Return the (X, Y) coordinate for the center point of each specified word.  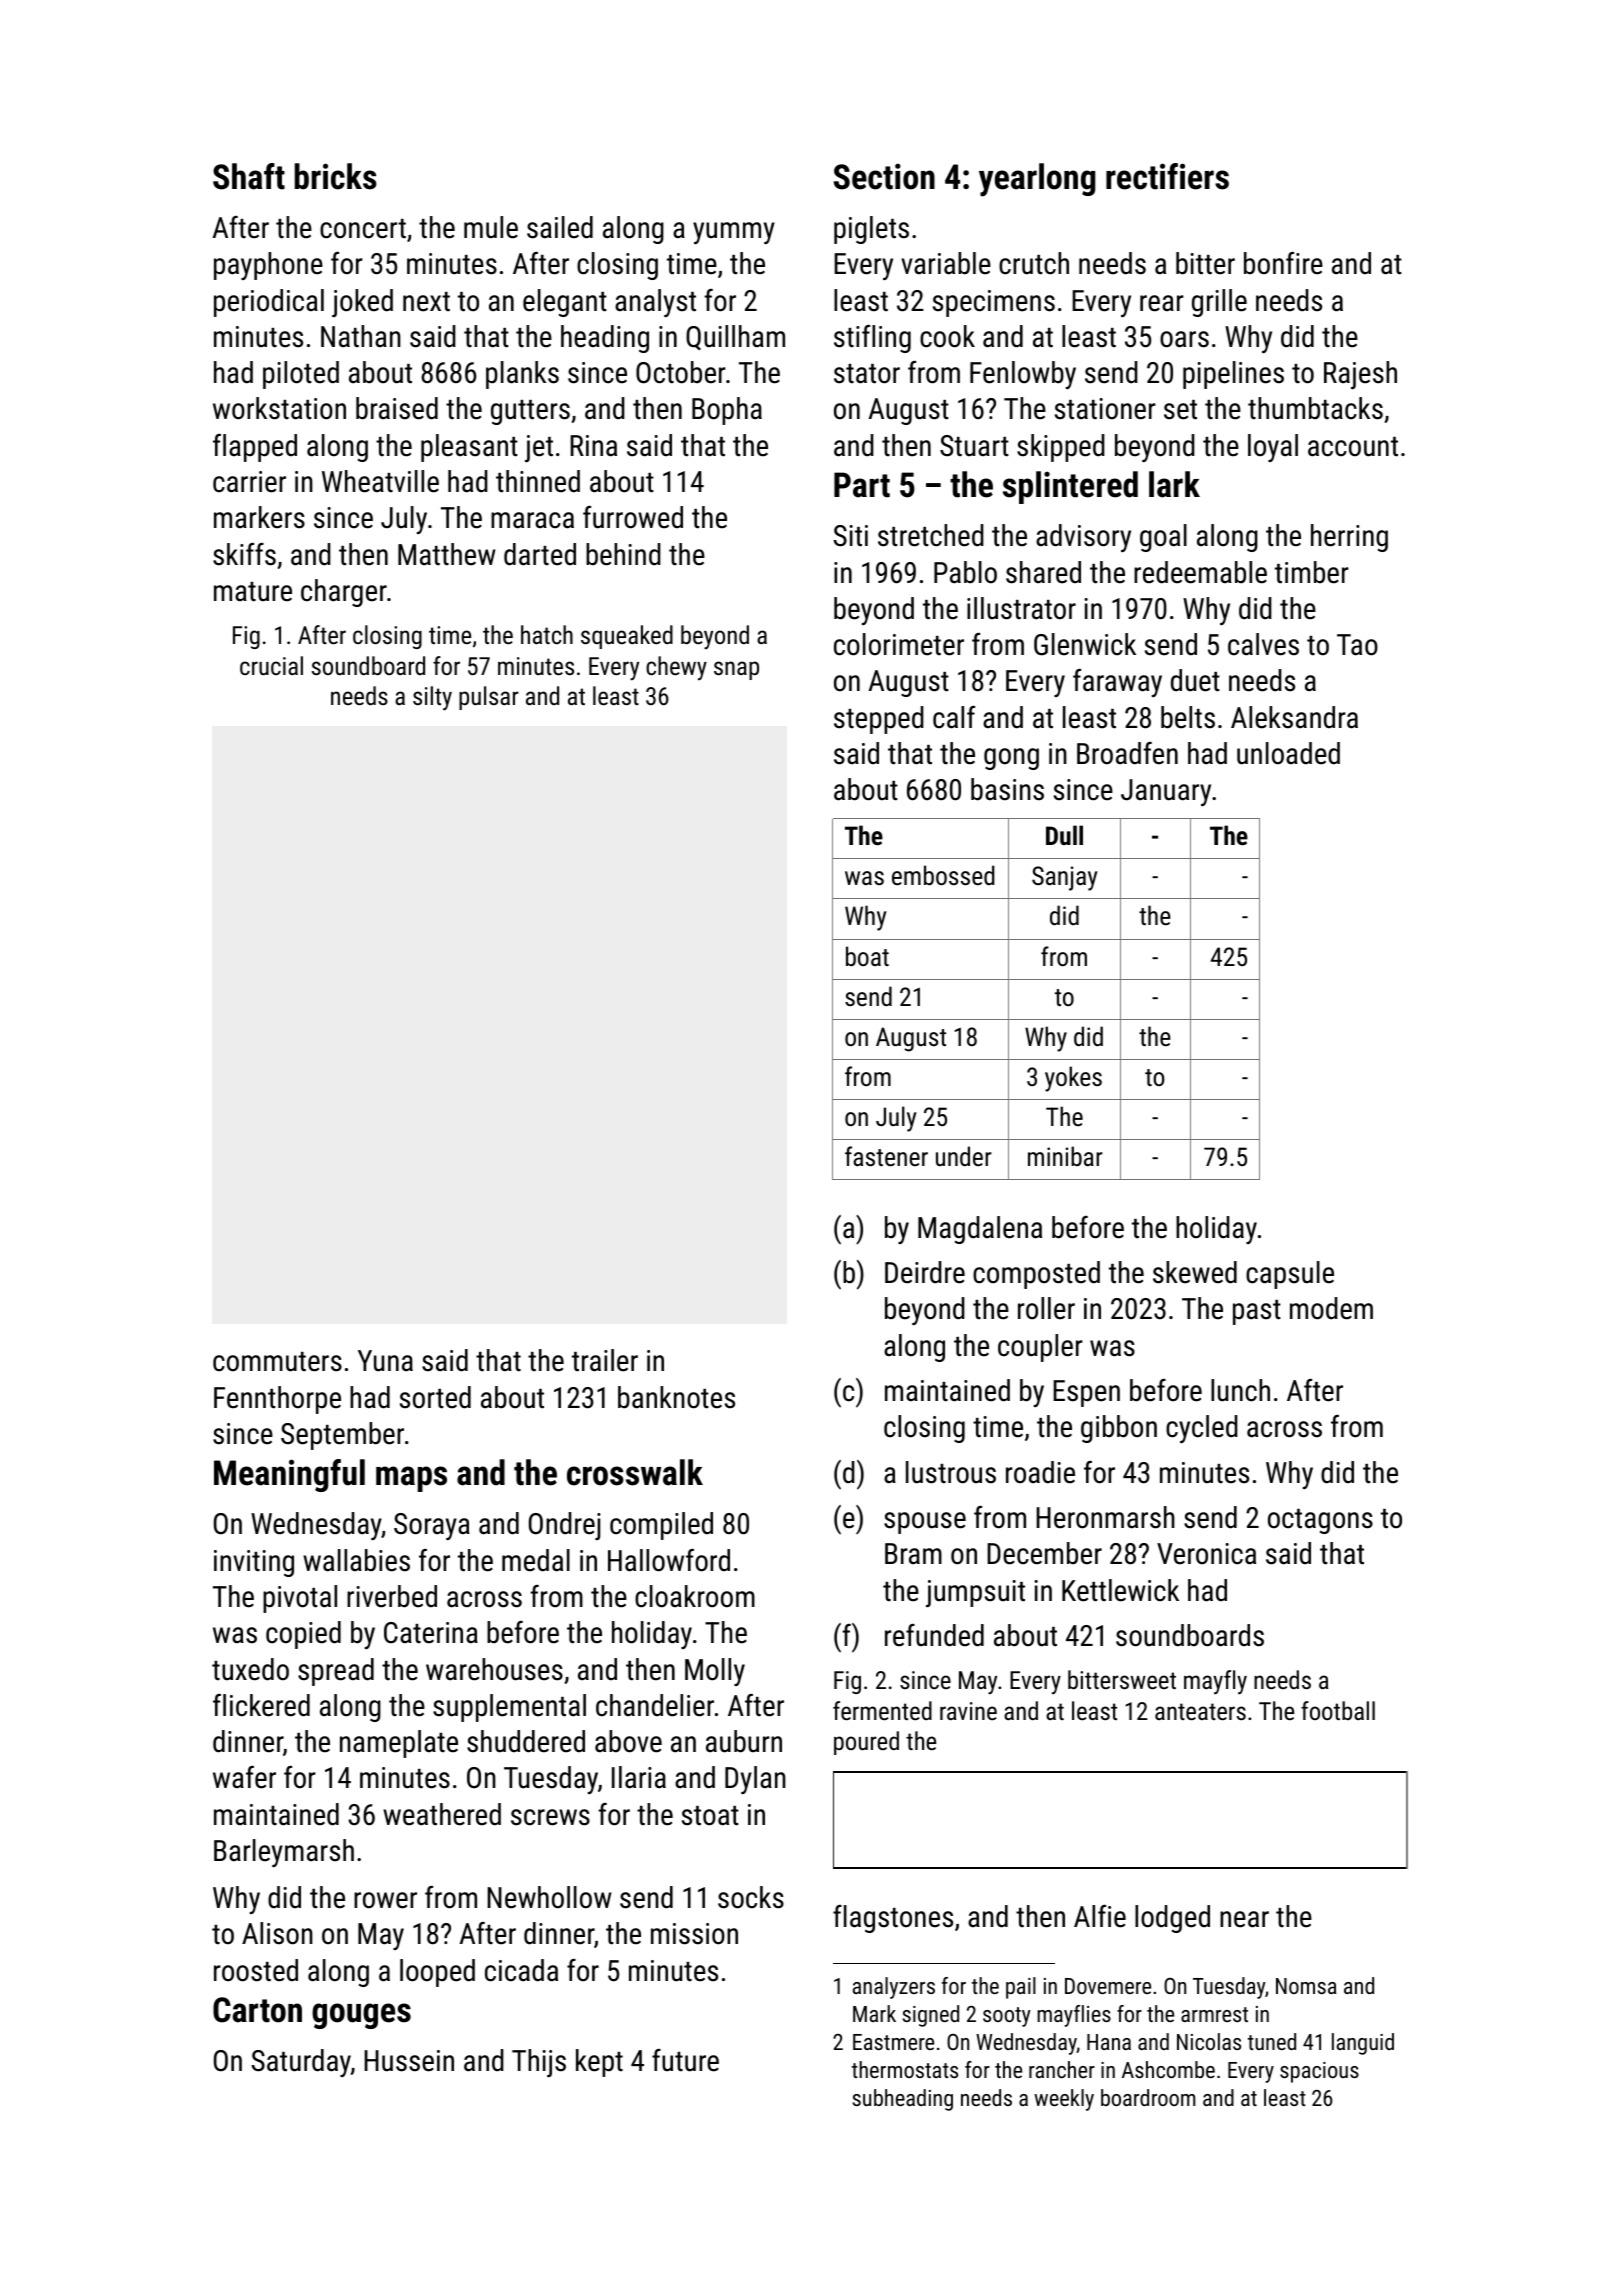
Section (884, 176)
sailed (560, 227)
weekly (1064, 2100)
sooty (1007, 2017)
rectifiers (1167, 176)
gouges (361, 2016)
